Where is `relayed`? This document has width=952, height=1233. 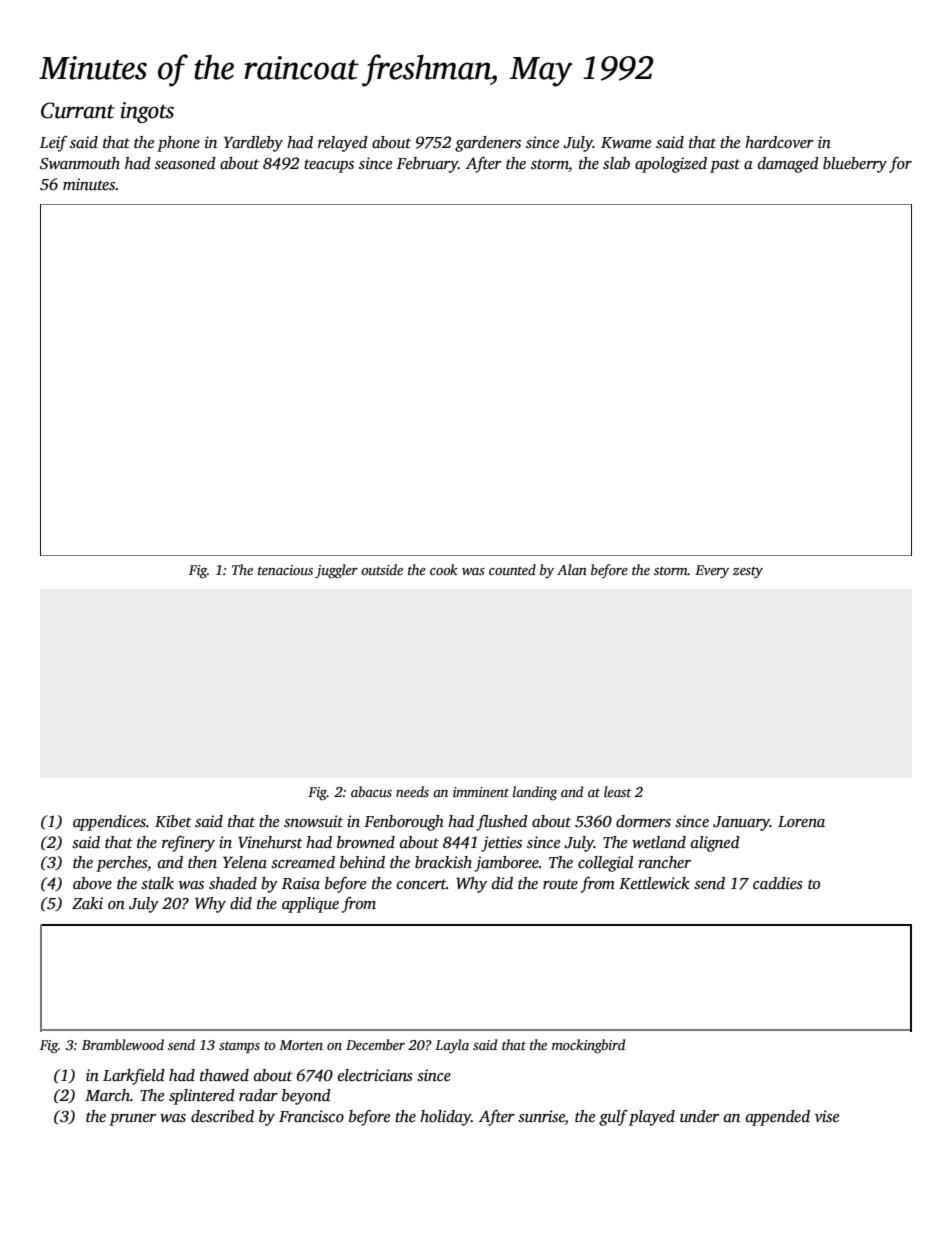 relayed is located at coordinates (343, 144).
